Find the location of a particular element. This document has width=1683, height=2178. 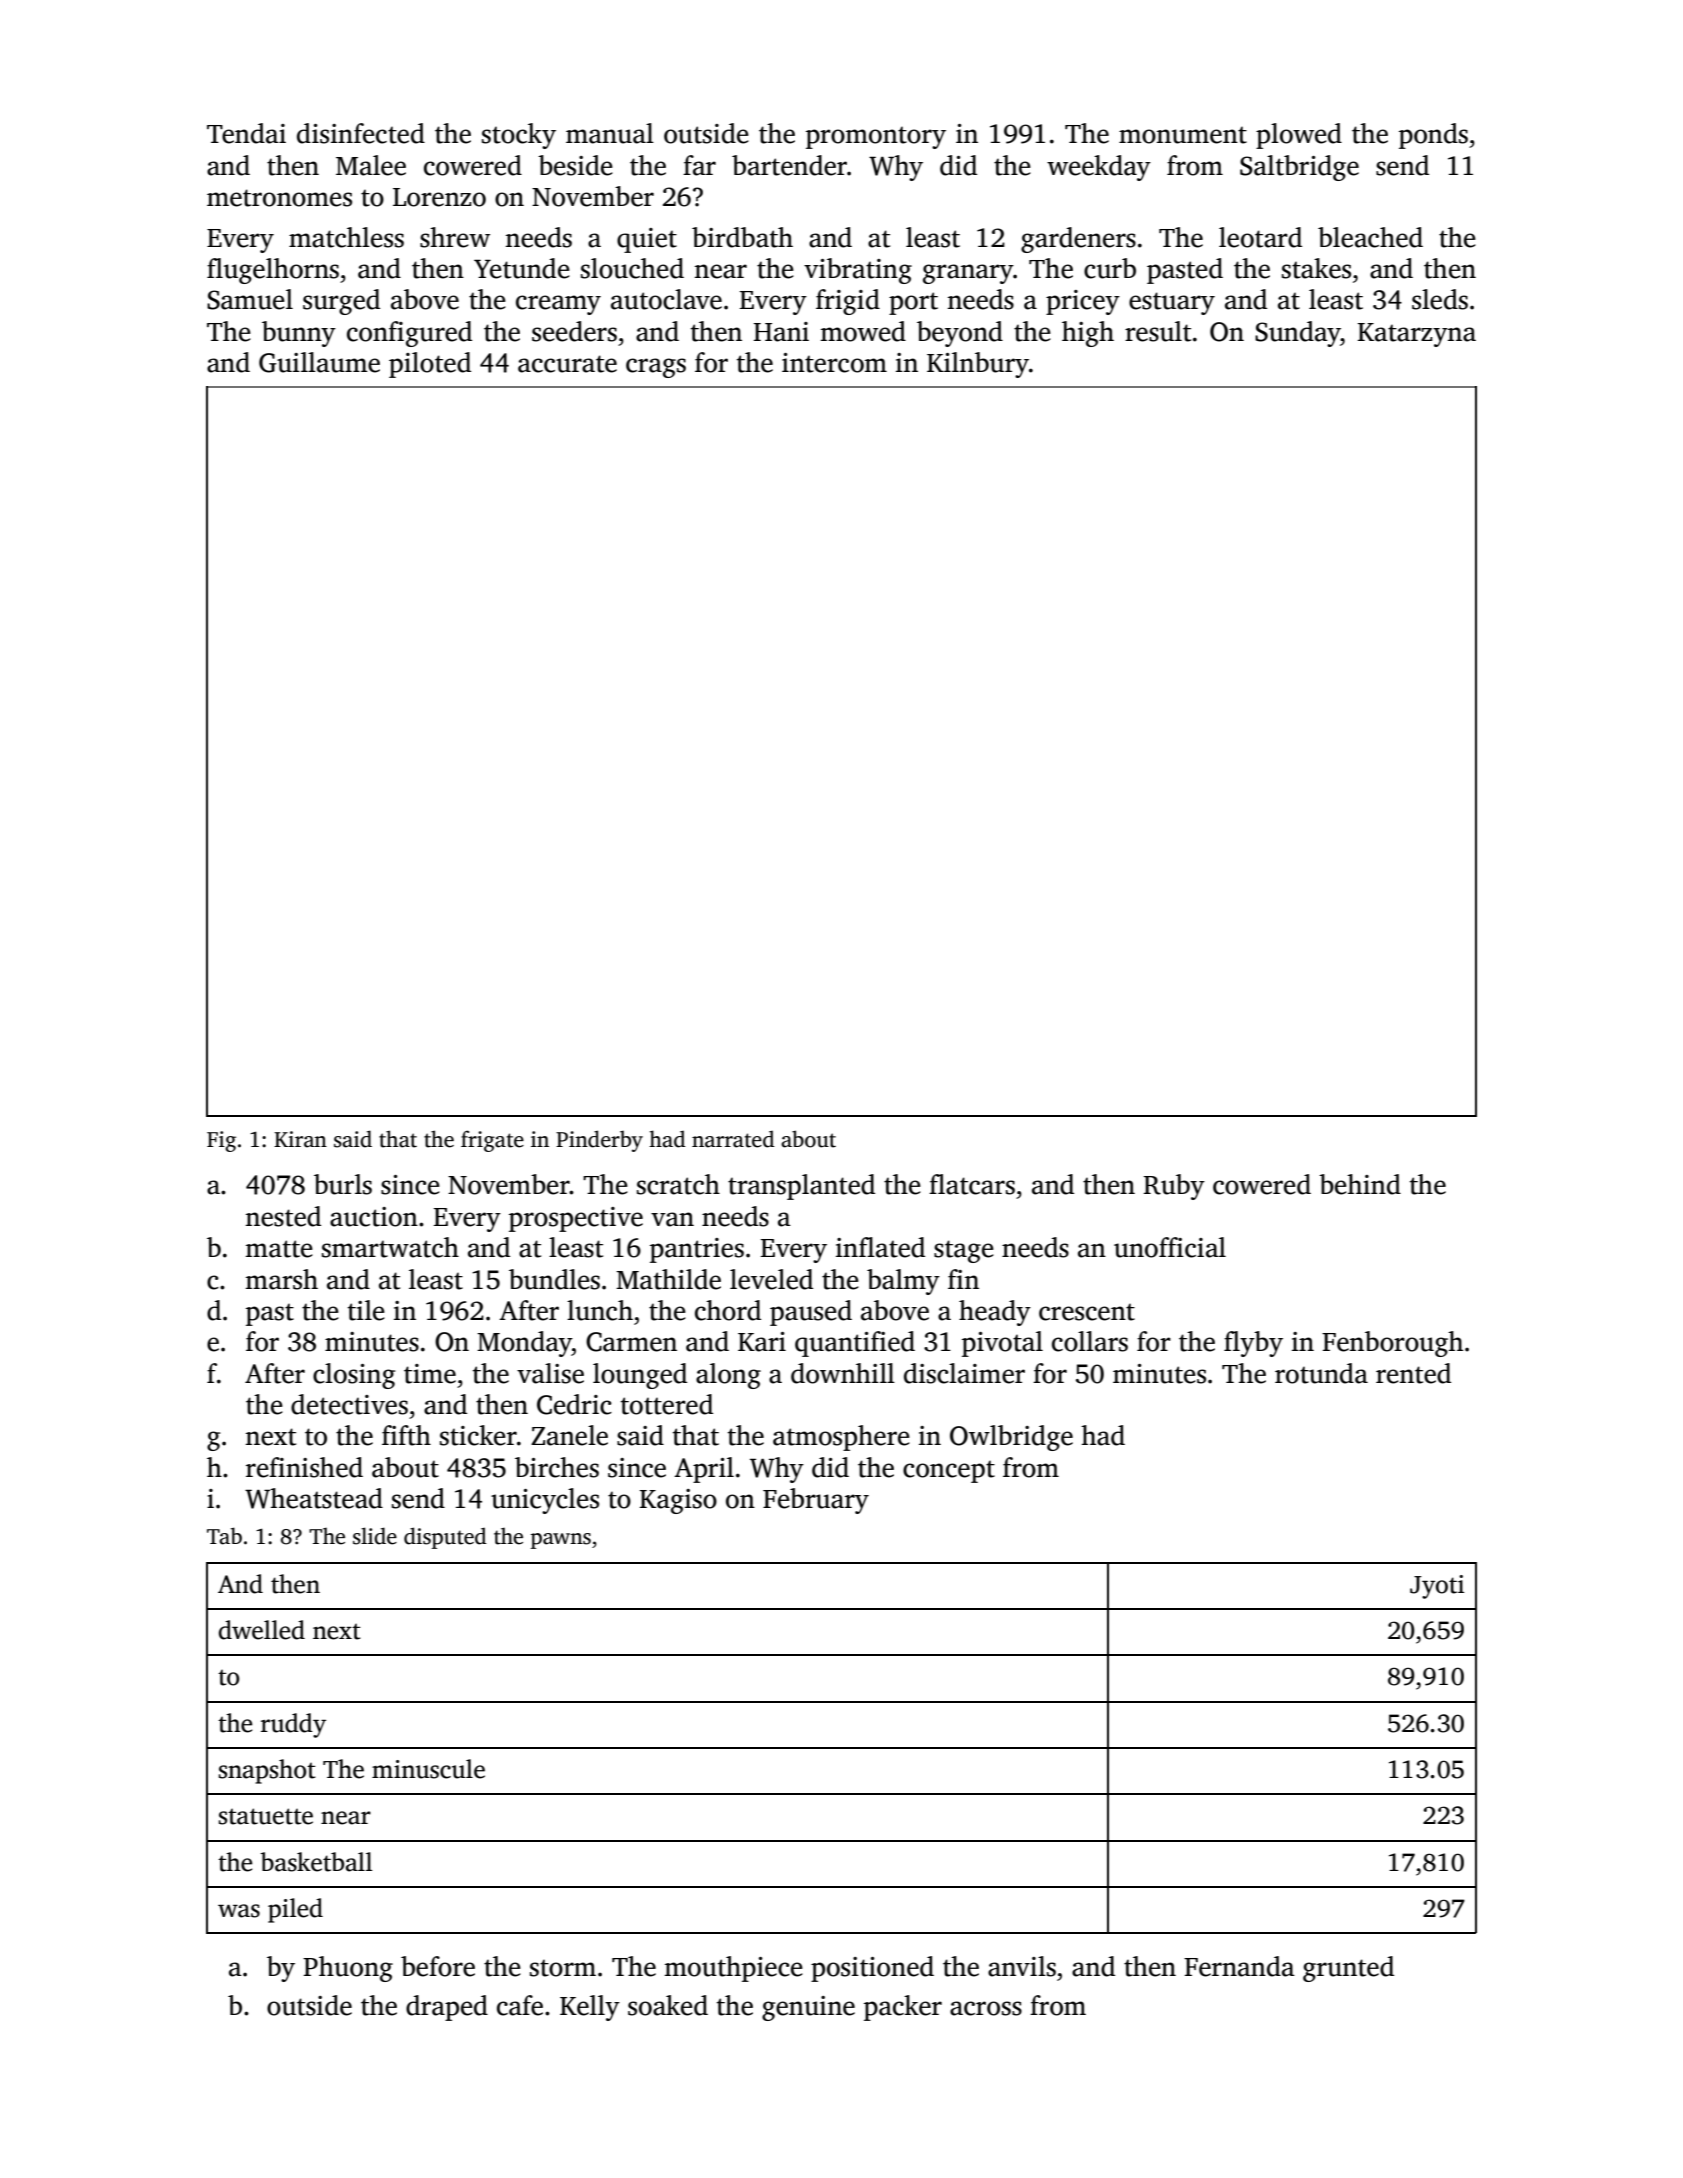

minuscule is located at coordinates (428, 1769).
